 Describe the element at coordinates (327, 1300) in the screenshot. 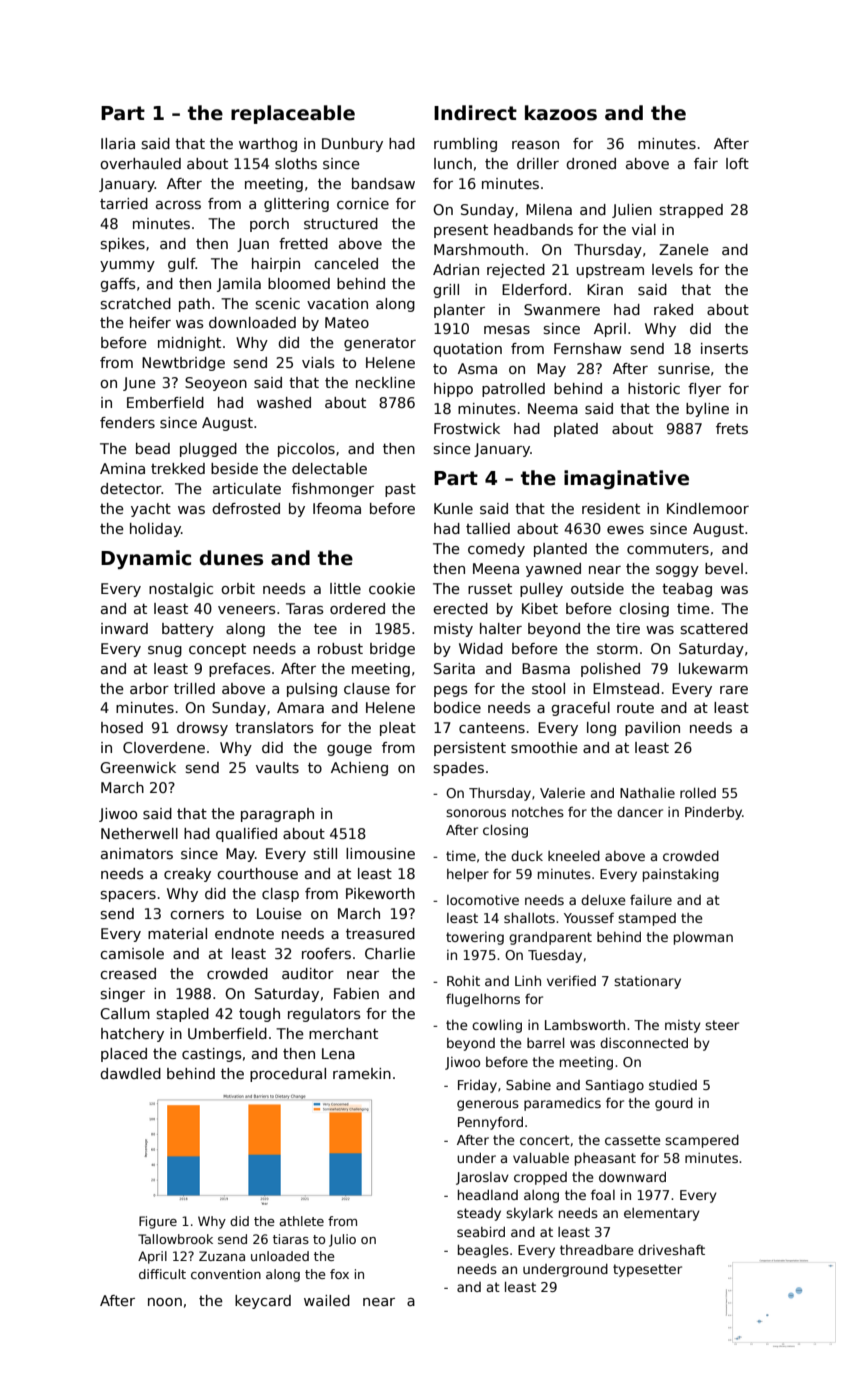

I see `wailed` at that location.
